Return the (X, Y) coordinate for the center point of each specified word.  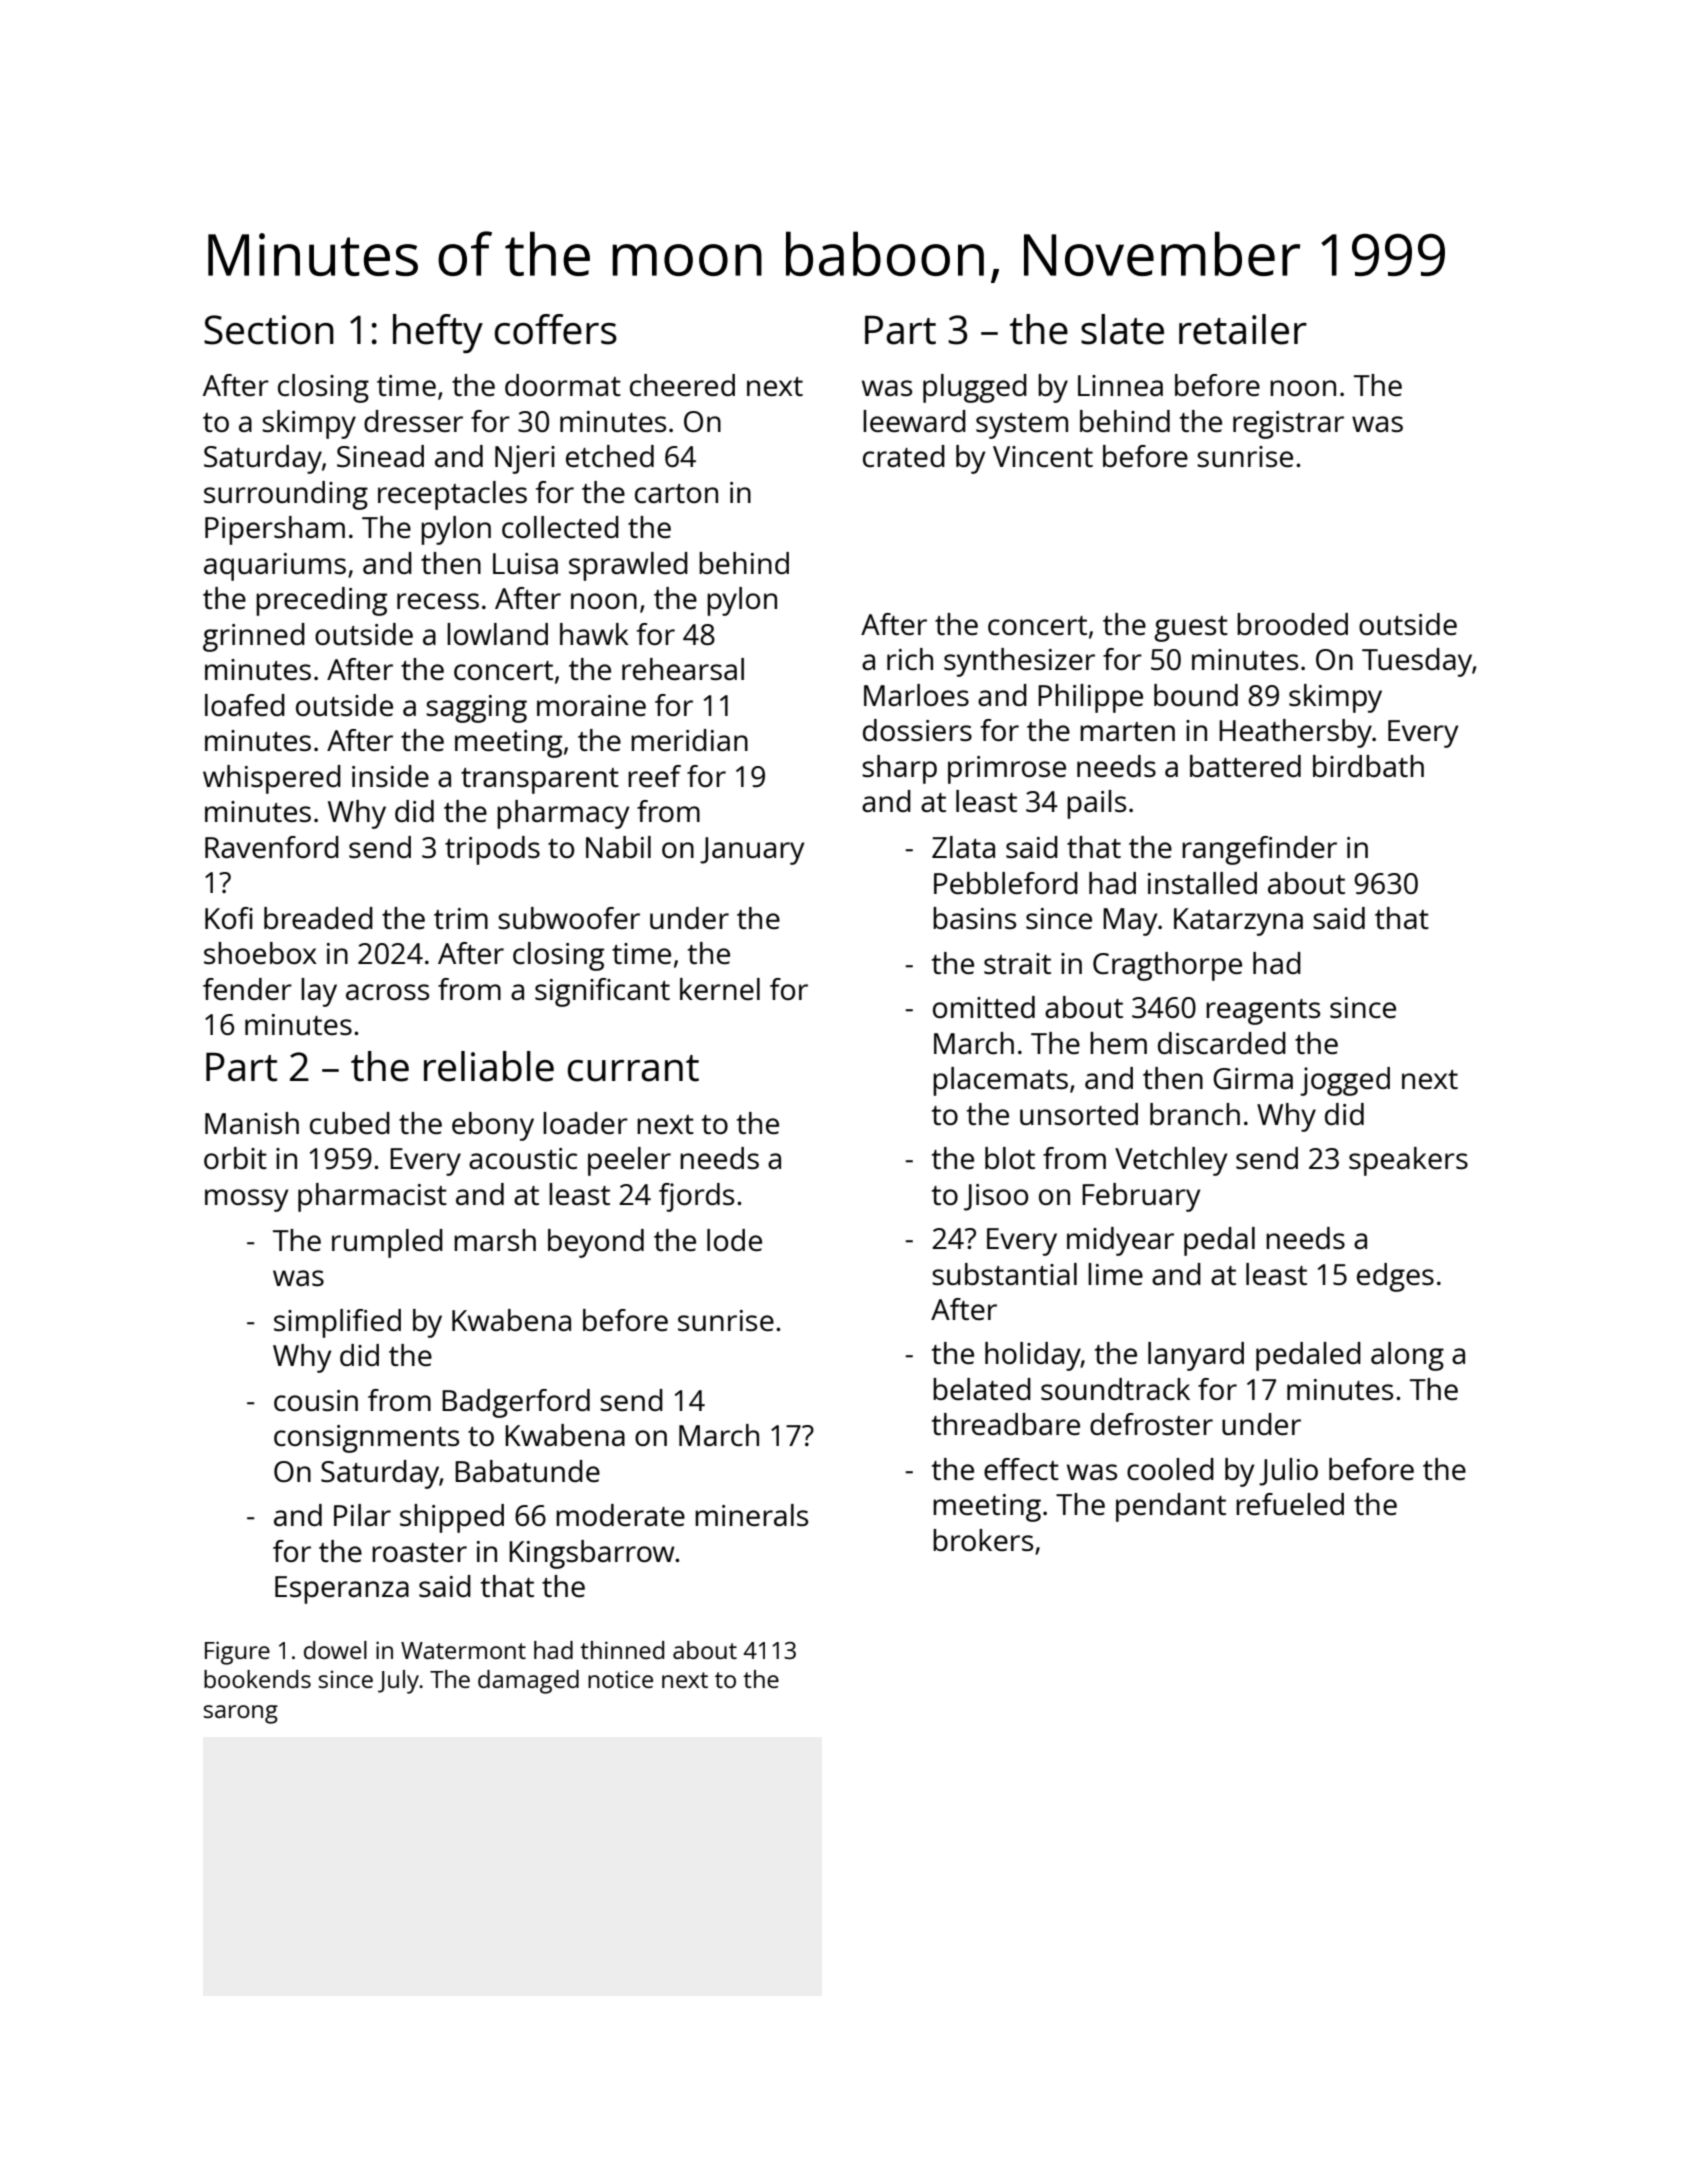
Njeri (525, 459)
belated (982, 1389)
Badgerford (516, 1403)
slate (1122, 329)
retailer (1243, 329)
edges (1395, 1277)
